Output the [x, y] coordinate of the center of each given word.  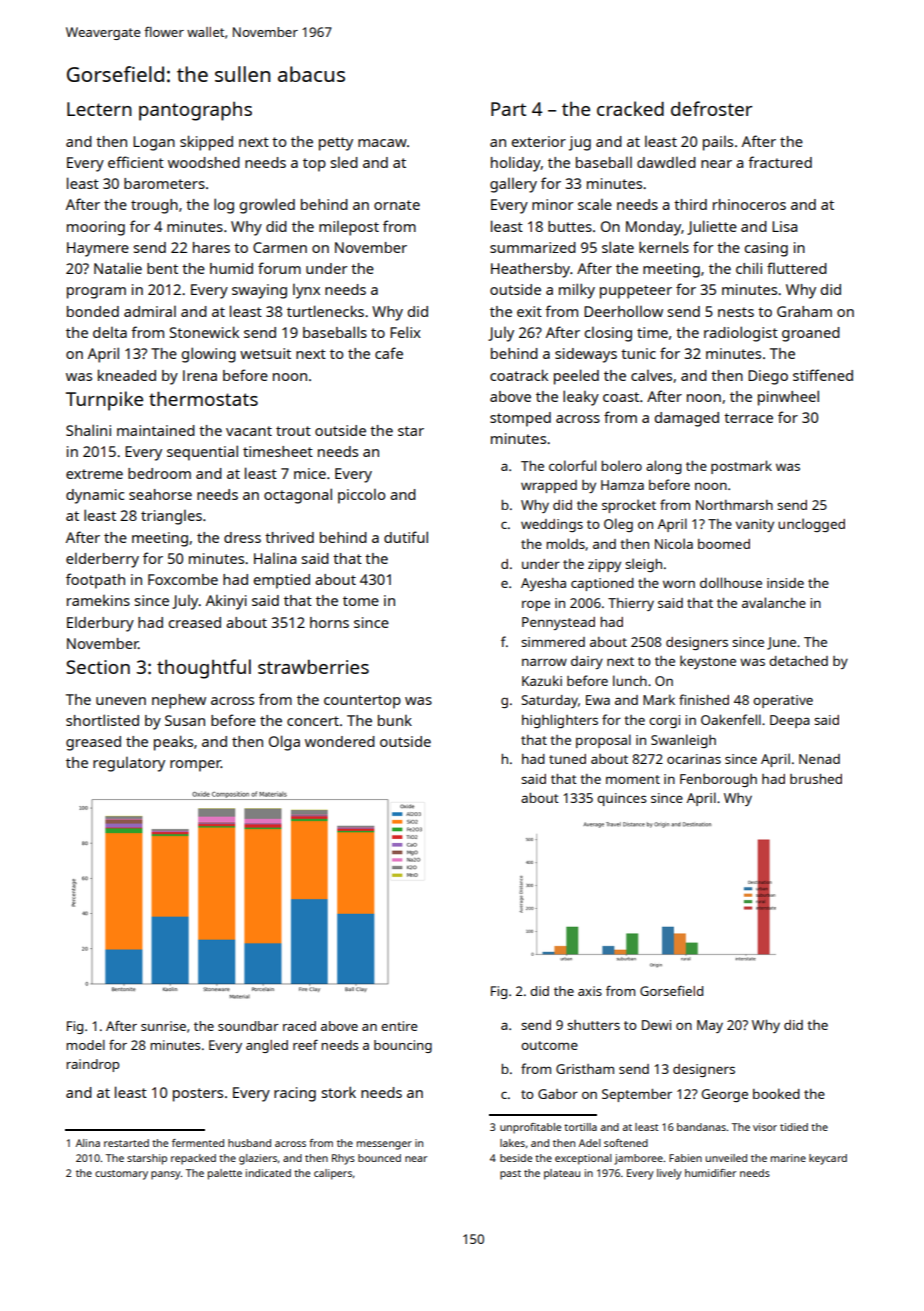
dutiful [406, 537]
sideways [586, 355]
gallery [513, 185]
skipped [206, 143]
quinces [622, 799]
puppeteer [636, 292]
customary [121, 1175]
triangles [171, 517]
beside [516, 1158]
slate [618, 247]
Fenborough [718, 780]
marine [788, 1158]
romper [195, 766]
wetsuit [265, 353]
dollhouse [731, 582]
